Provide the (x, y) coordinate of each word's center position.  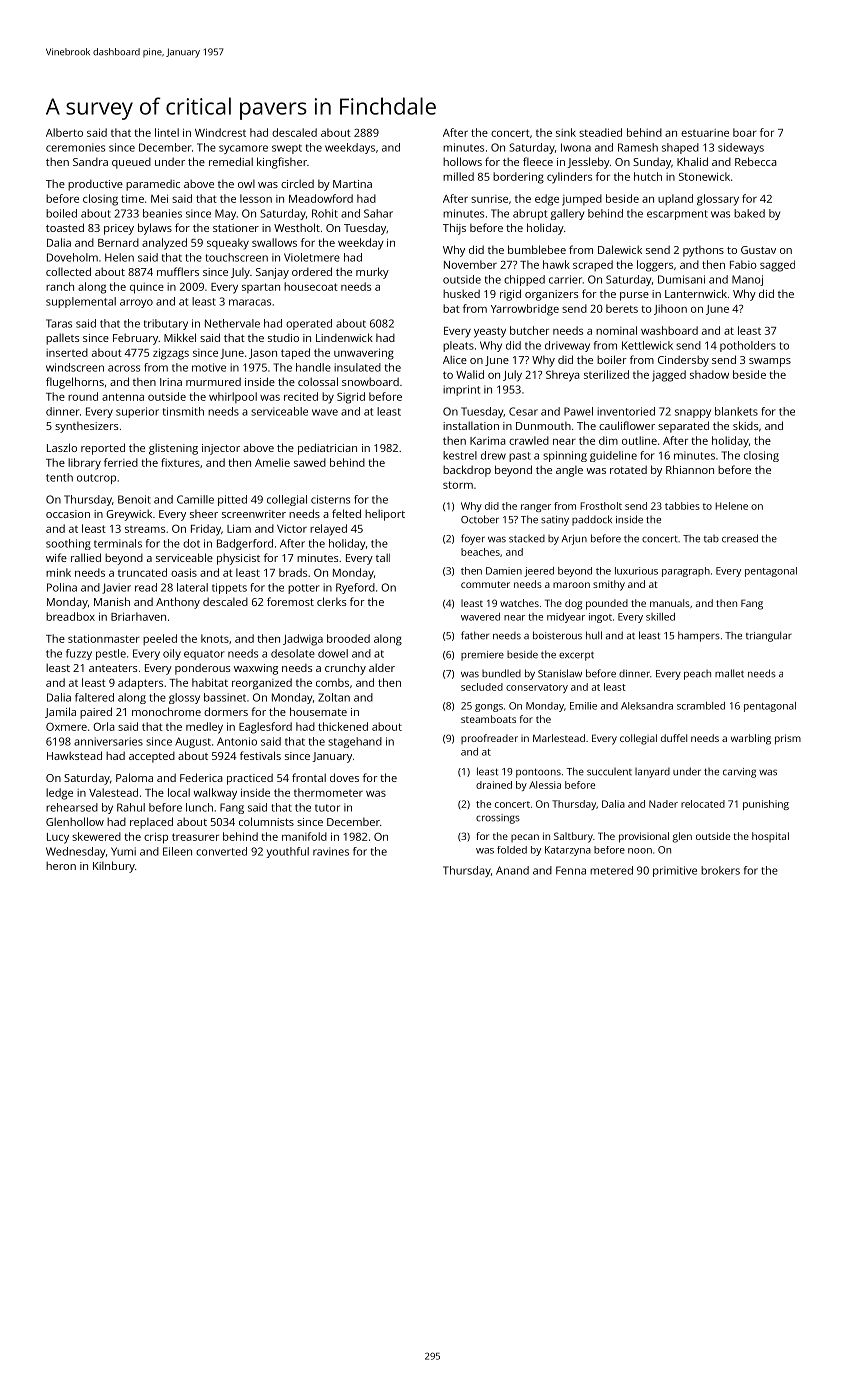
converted (221, 851)
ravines (331, 851)
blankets (736, 411)
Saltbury (573, 837)
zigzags (171, 354)
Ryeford (355, 588)
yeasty (490, 332)
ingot (600, 618)
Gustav (758, 250)
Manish (112, 601)
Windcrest (220, 132)
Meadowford (321, 198)
